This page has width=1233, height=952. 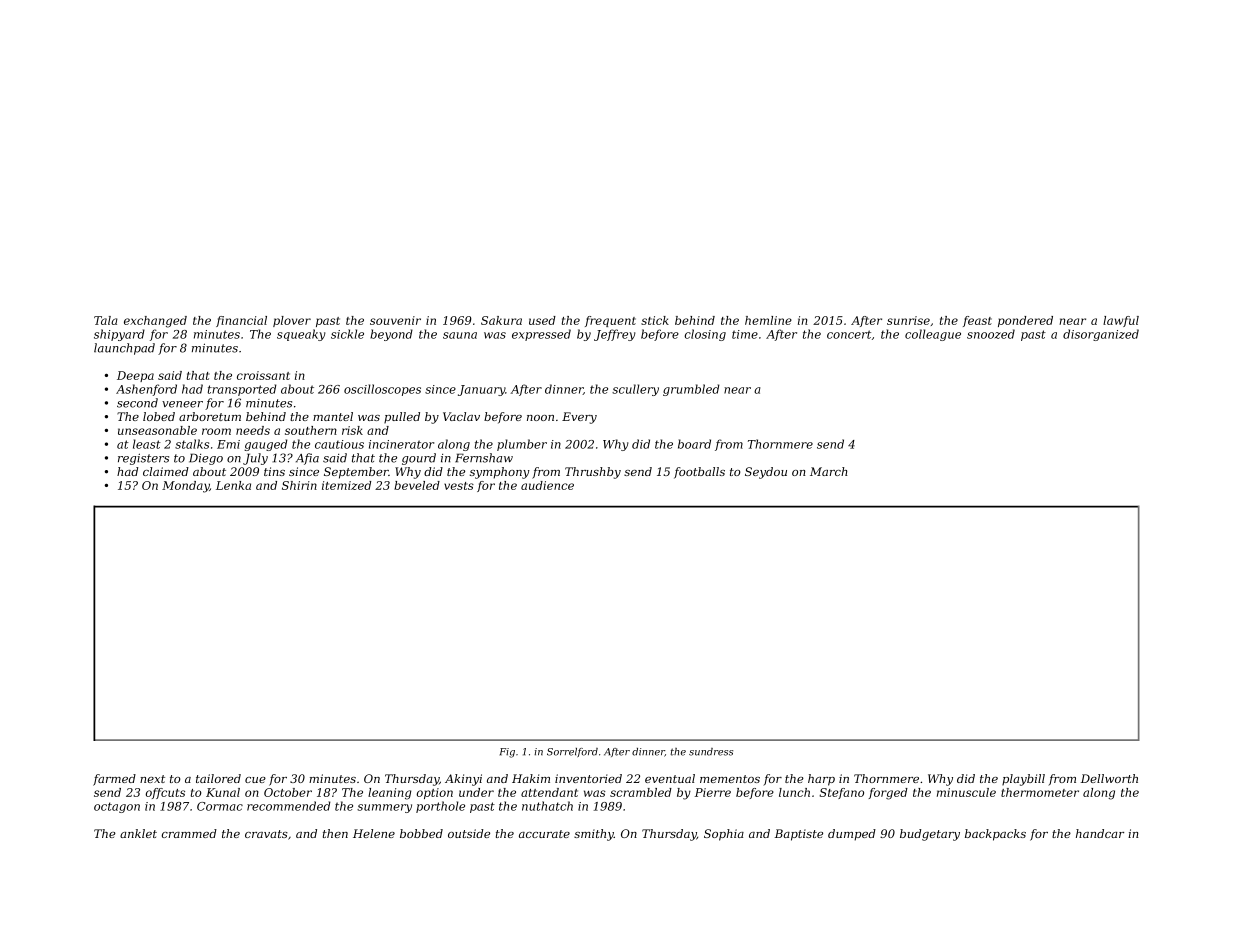 I want to click on Fig, so click(x=507, y=753).
